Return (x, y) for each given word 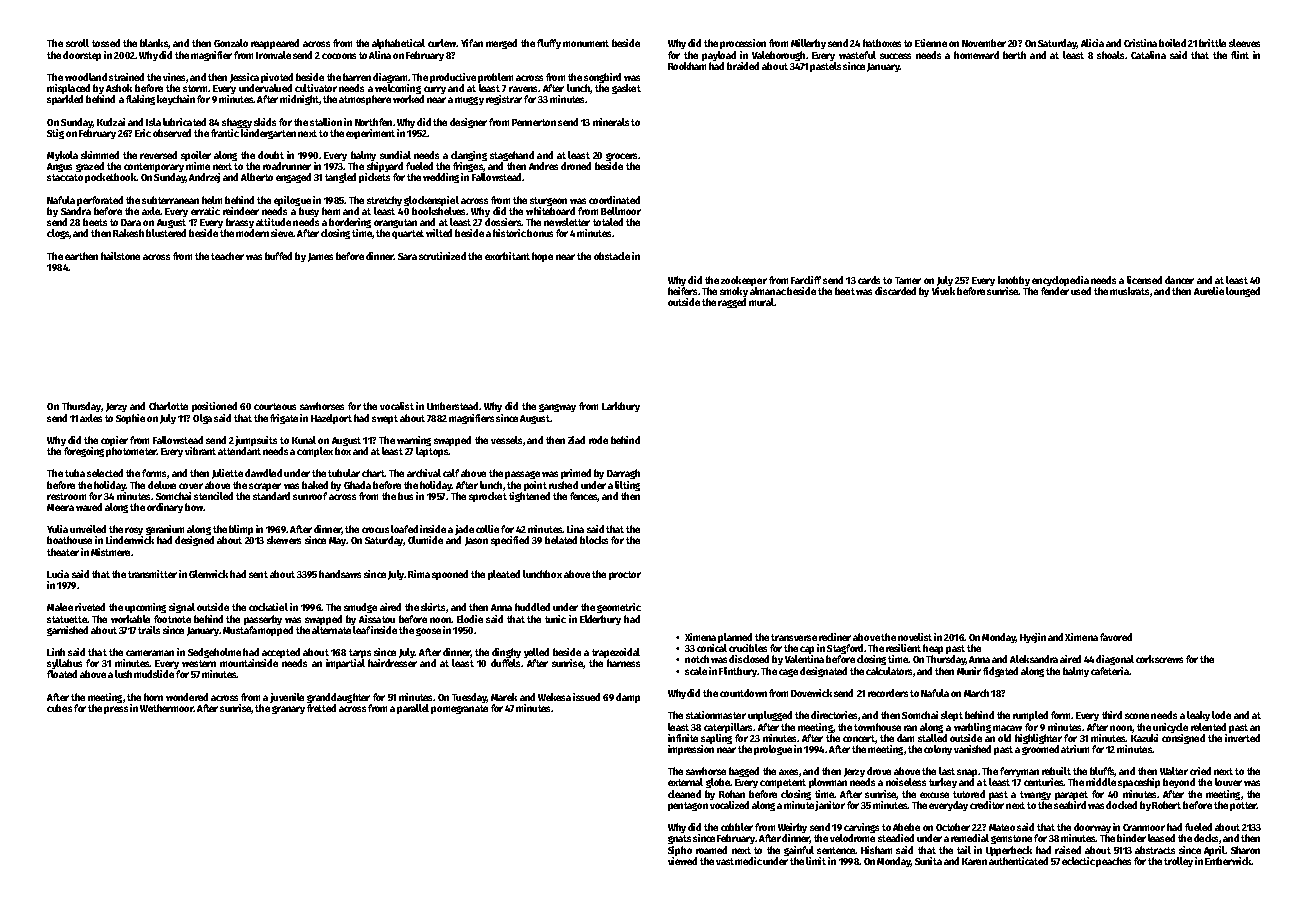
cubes (59, 708)
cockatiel (268, 607)
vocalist (397, 406)
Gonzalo (231, 43)
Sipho (680, 851)
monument (586, 43)
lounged (1243, 292)
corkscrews (1159, 659)
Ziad (576, 440)
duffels (505, 663)
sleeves (1244, 43)
